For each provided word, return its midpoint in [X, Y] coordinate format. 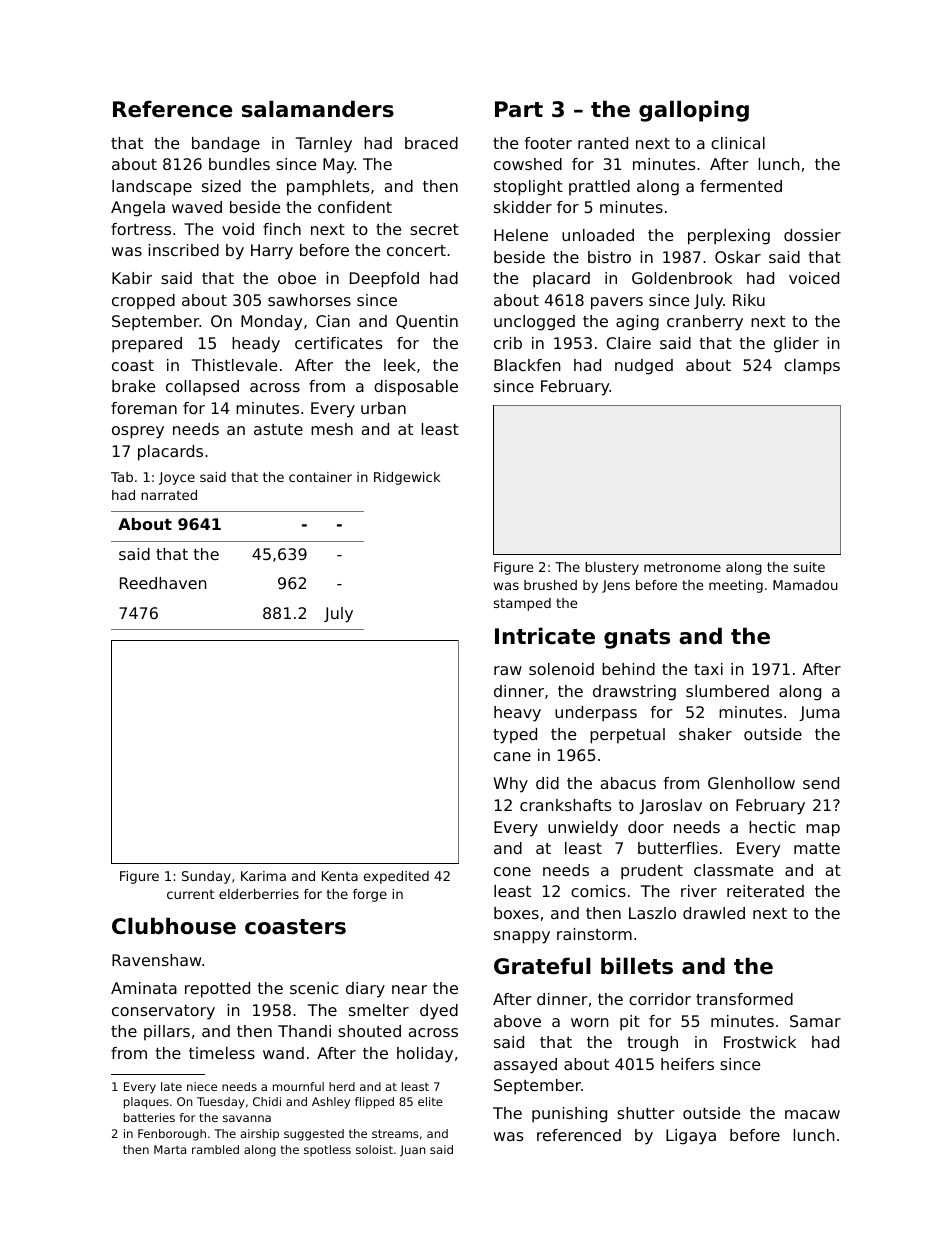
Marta [170, 1149]
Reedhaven [163, 583]
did [547, 783]
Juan [412, 1151]
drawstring [634, 693]
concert [416, 250]
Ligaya [691, 1137]
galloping [694, 111]
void [238, 229]
